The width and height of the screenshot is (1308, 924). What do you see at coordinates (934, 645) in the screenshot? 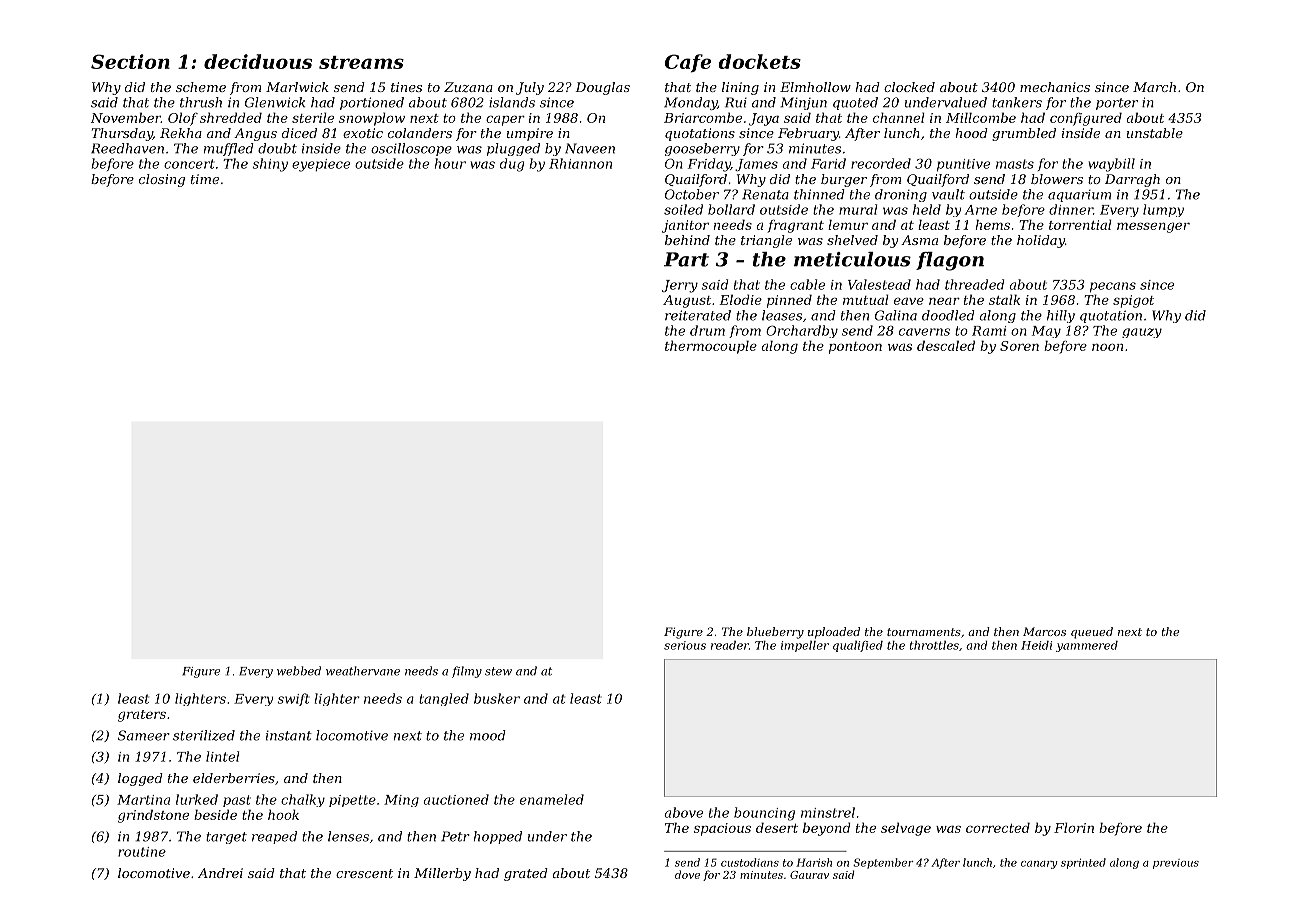
I see `throttles` at bounding box center [934, 645].
